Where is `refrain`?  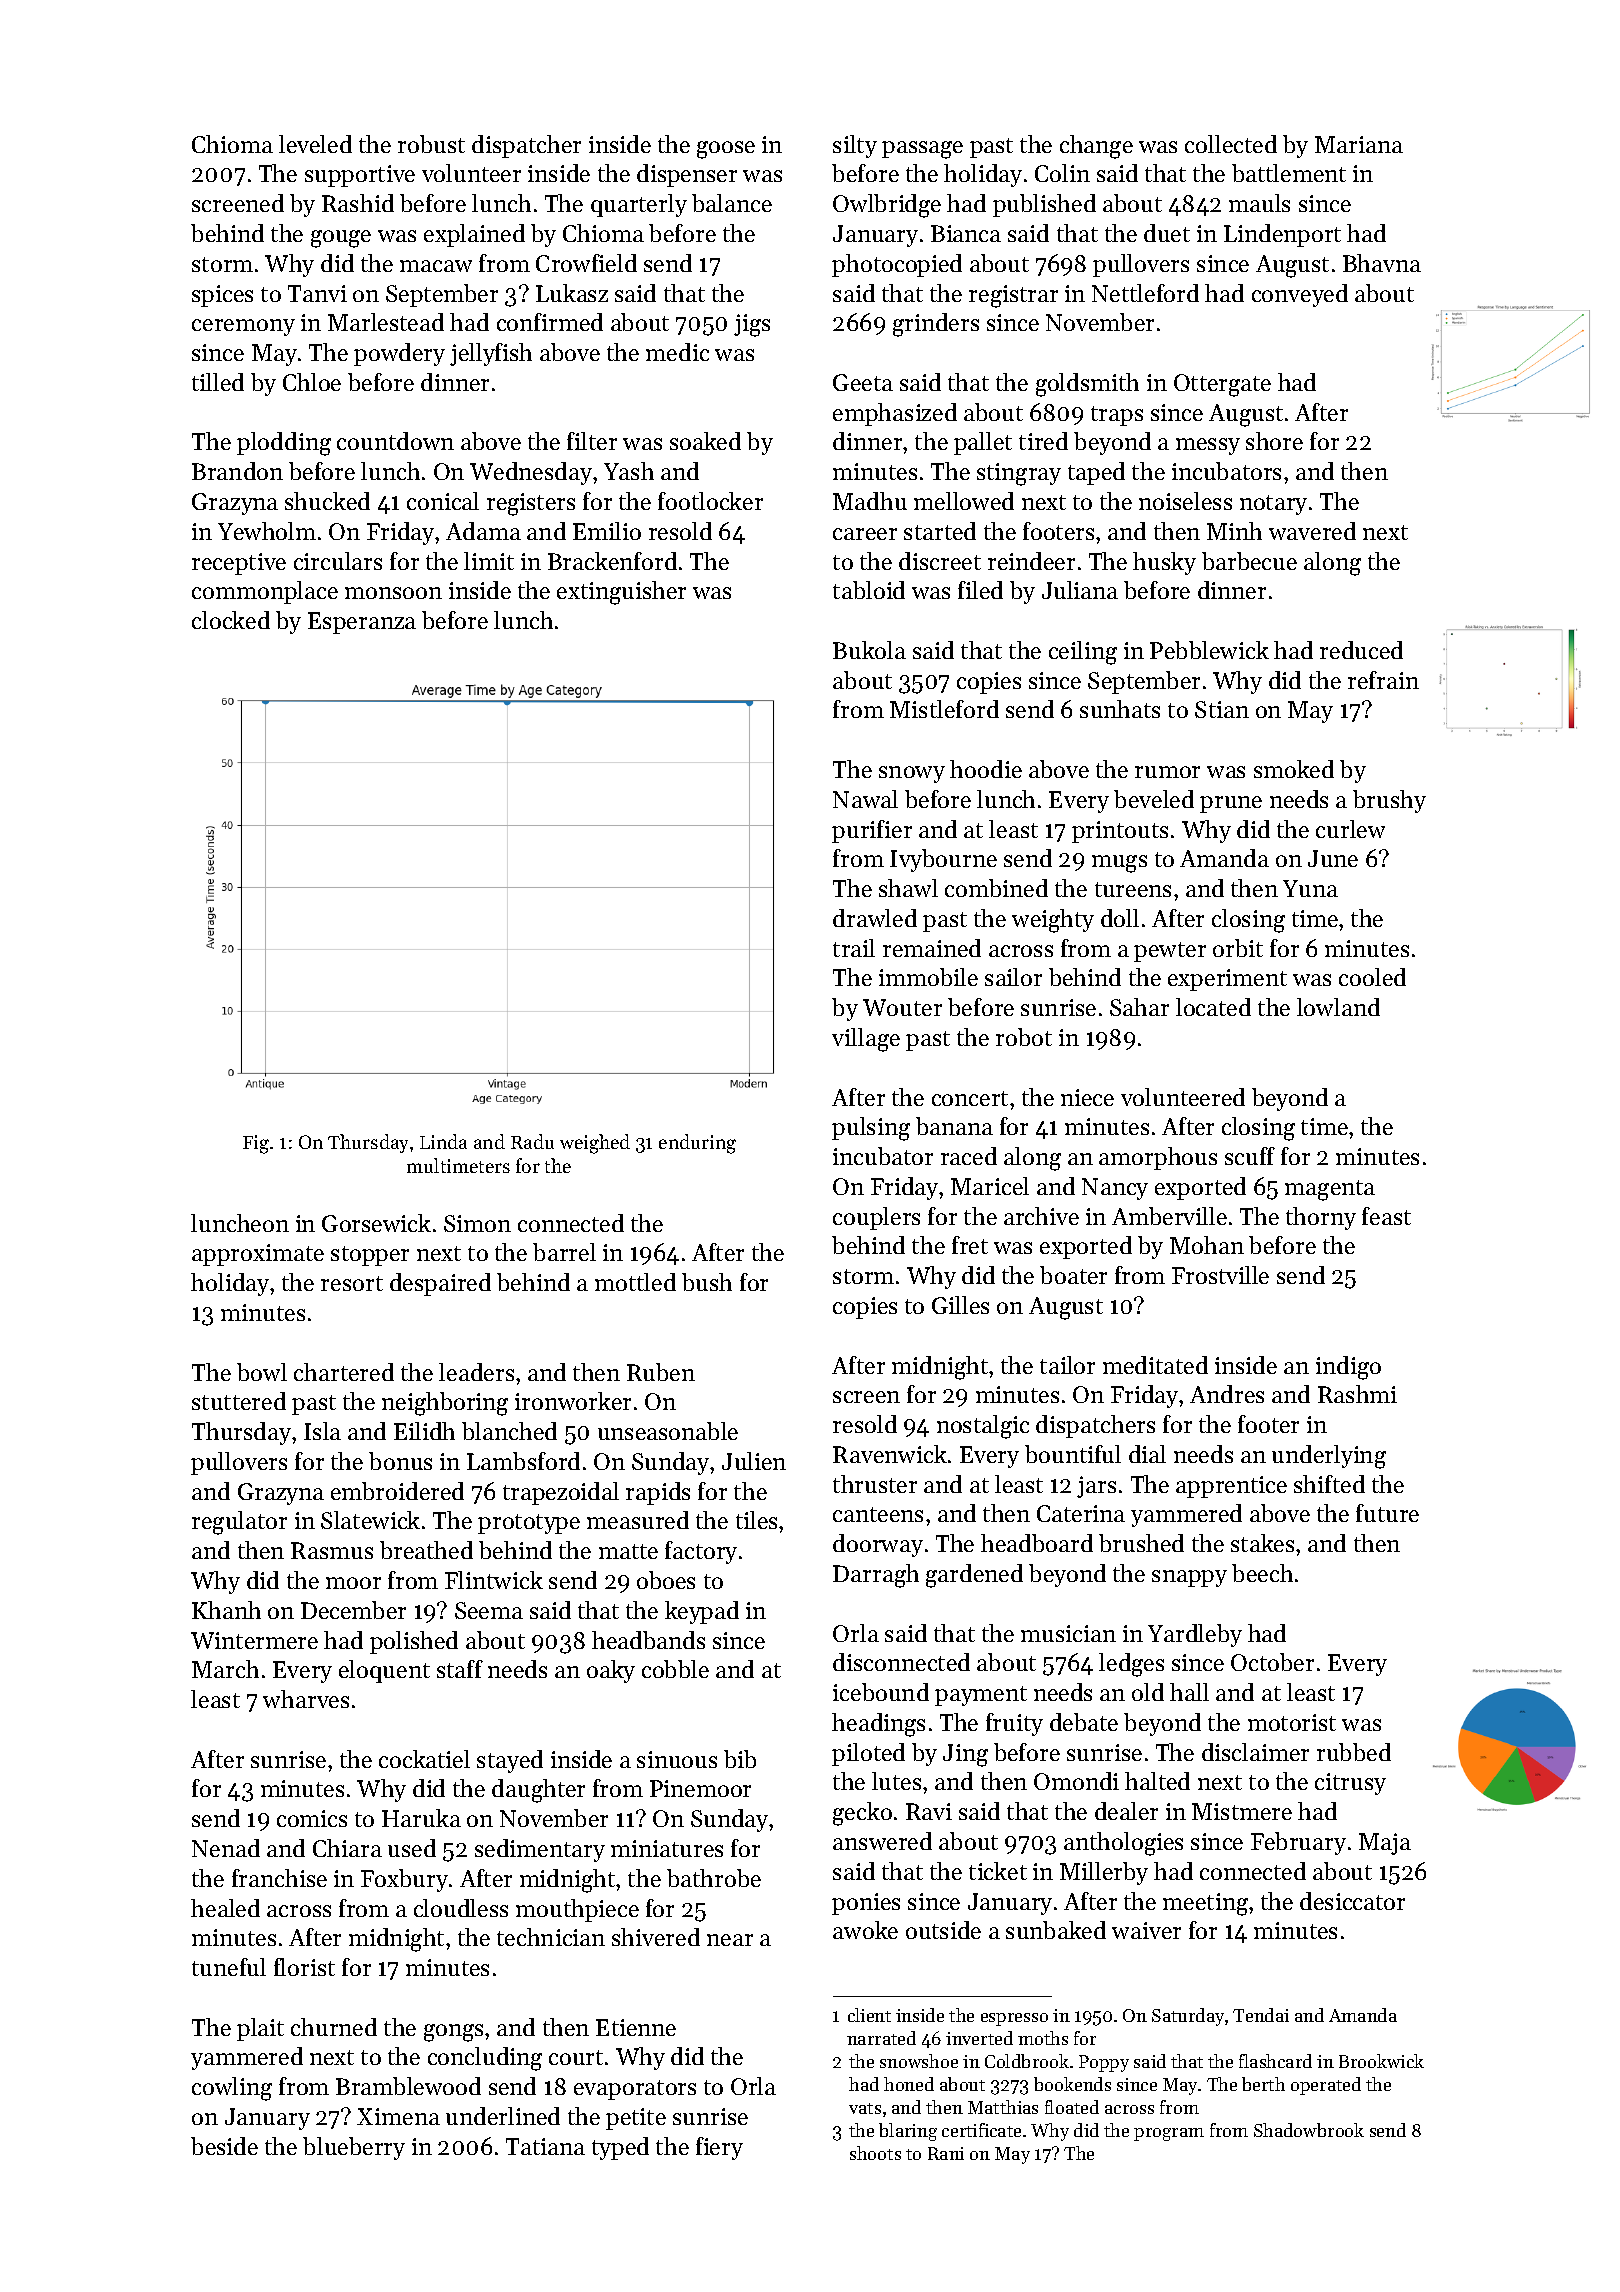 refrain is located at coordinates (1383, 680).
